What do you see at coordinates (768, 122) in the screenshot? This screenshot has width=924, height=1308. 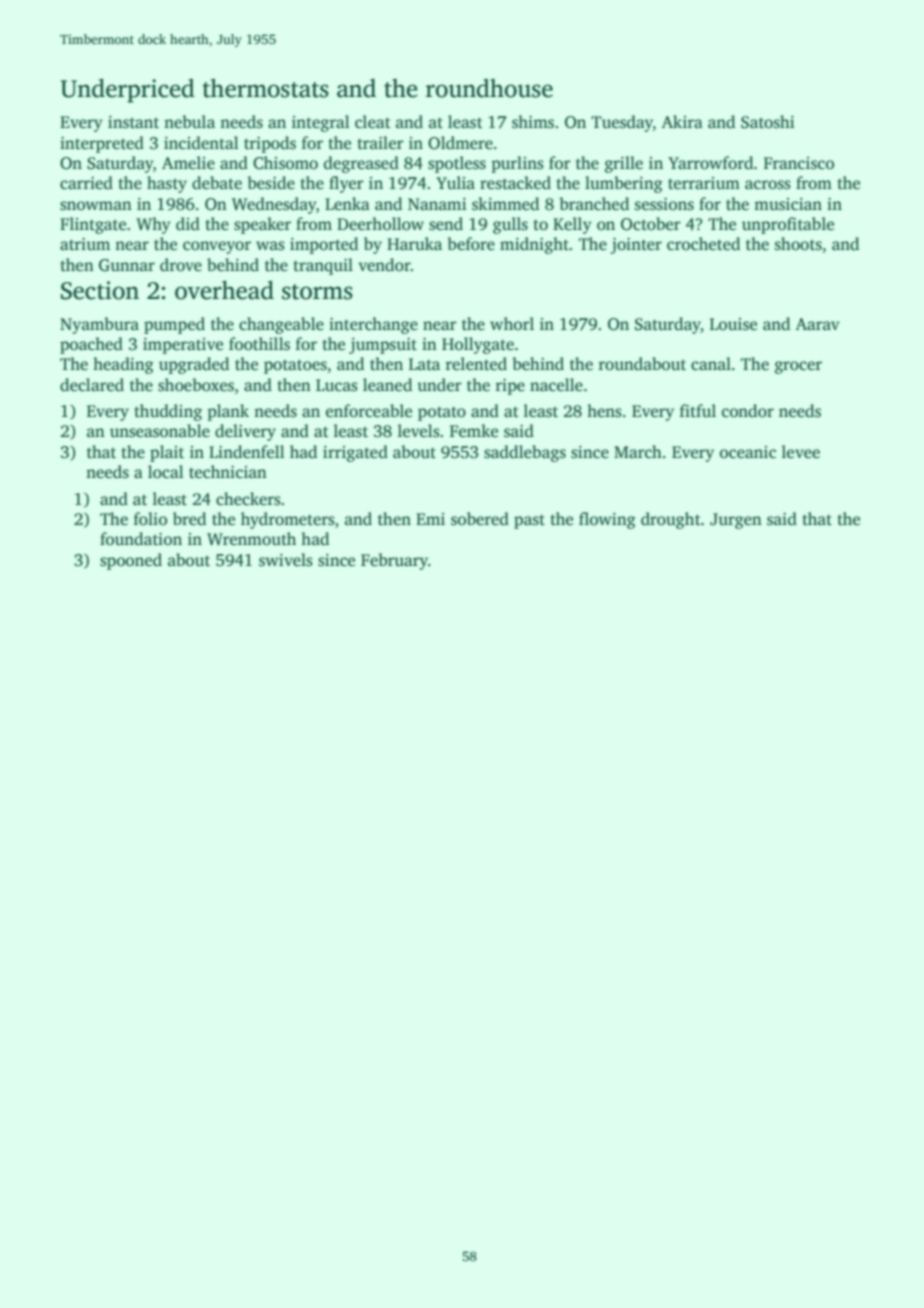 I see `Satoshi` at bounding box center [768, 122].
